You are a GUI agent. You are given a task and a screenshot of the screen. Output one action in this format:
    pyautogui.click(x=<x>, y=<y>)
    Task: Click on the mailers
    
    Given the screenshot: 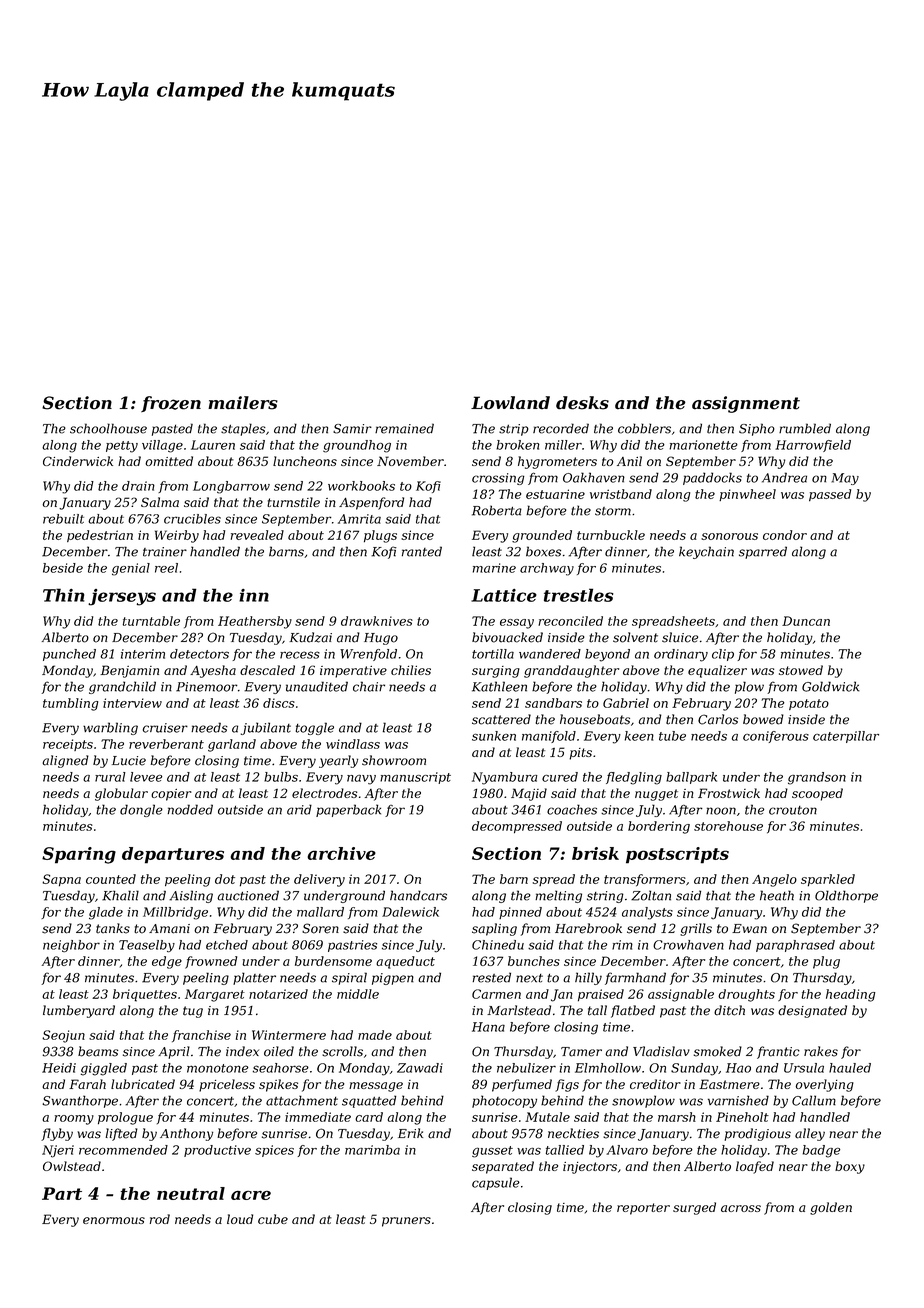 What is the action you would take?
    pyautogui.click(x=243, y=403)
